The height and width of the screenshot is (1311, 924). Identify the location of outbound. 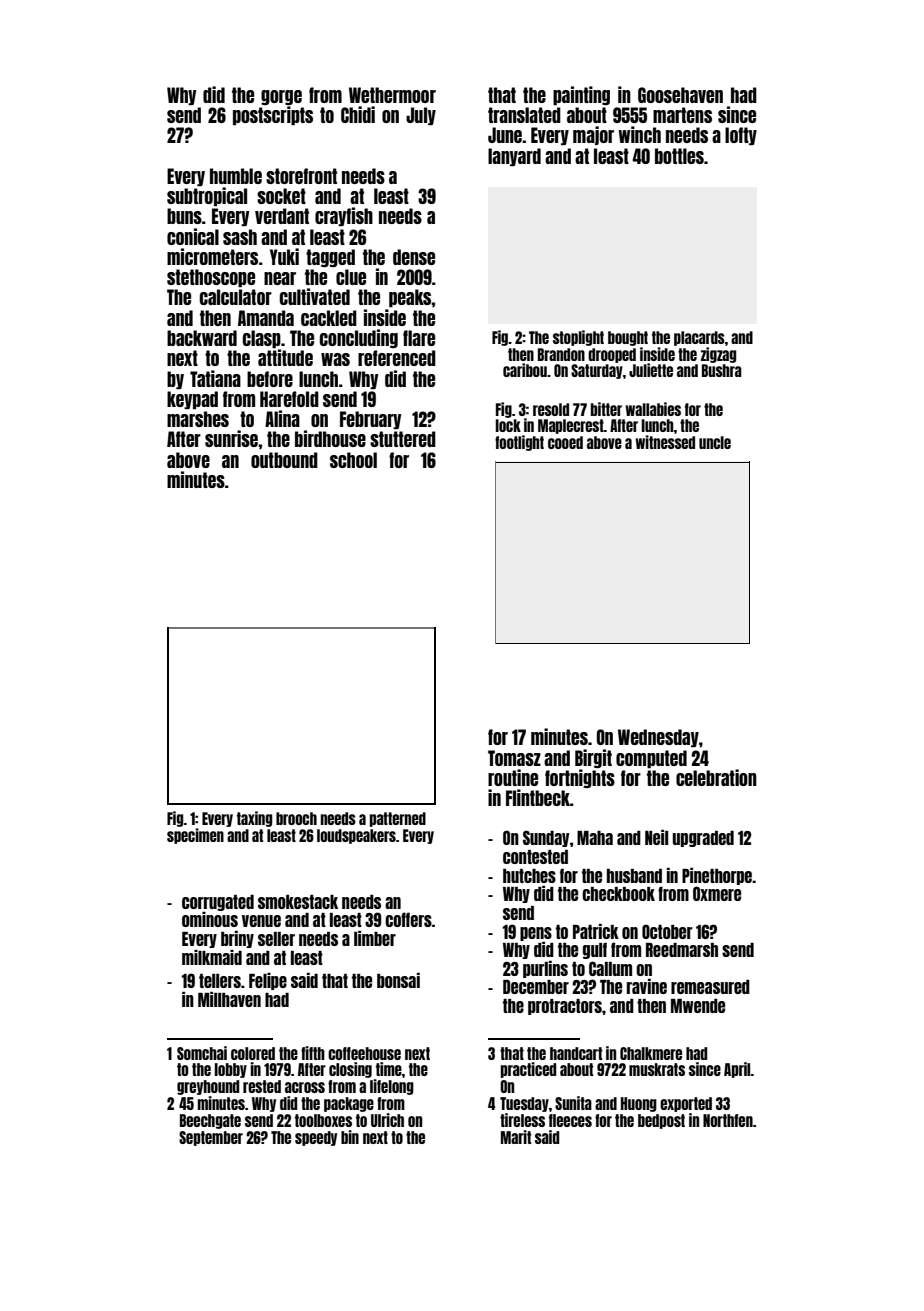
(284, 460).
